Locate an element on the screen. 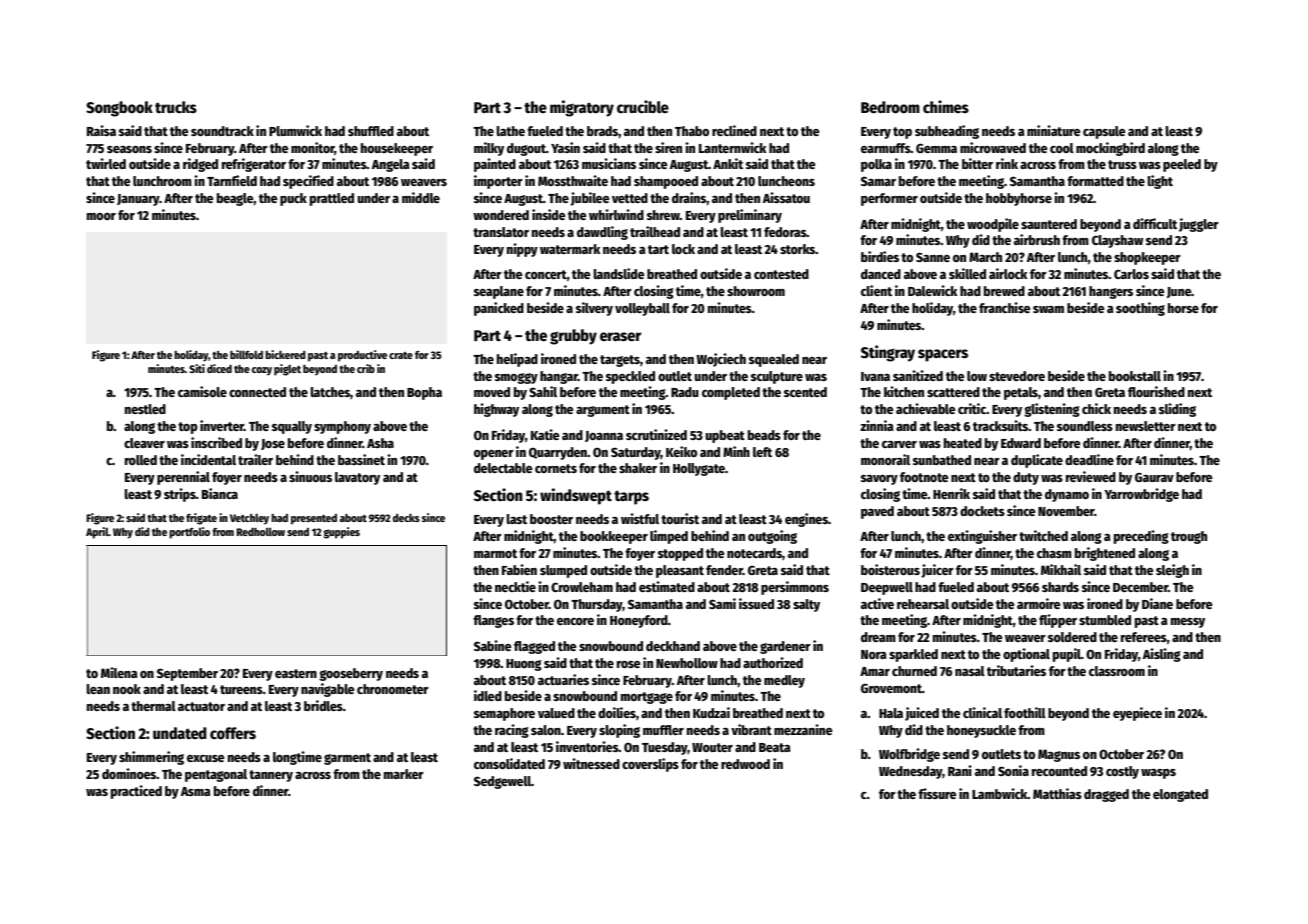 This screenshot has width=1308, height=924. capsule is located at coordinates (1104, 132).
